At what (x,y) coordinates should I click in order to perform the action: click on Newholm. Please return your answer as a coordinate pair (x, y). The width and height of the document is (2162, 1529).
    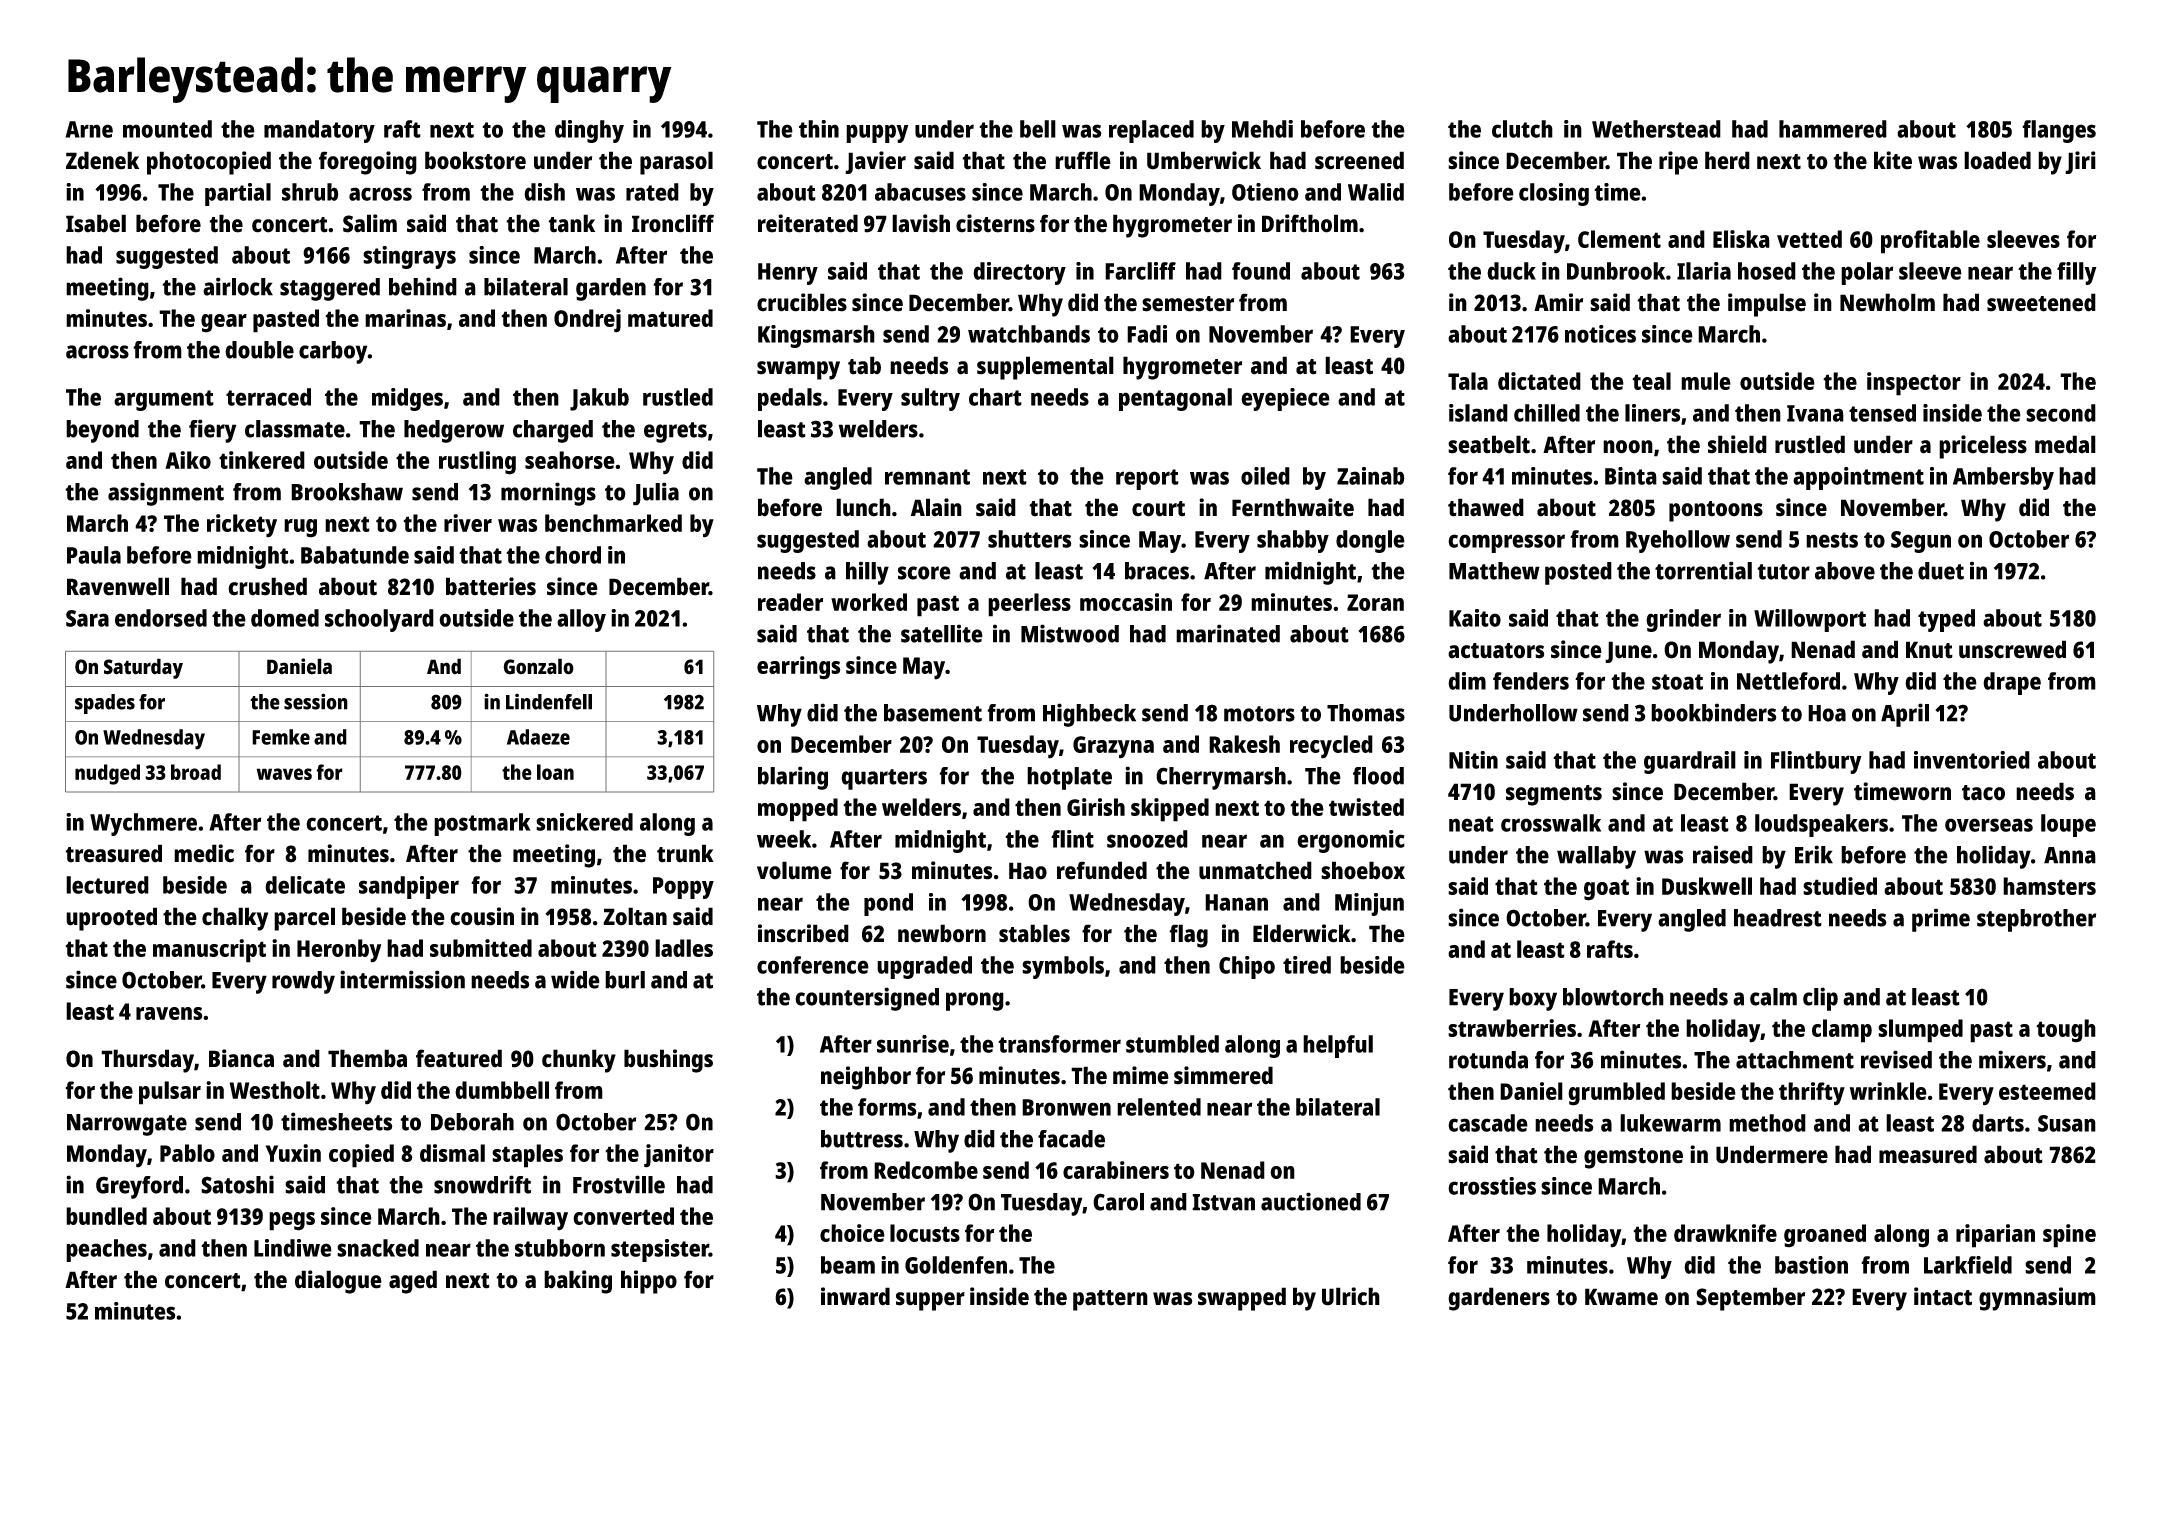
    Looking at the image, I should click on (1887, 302).
